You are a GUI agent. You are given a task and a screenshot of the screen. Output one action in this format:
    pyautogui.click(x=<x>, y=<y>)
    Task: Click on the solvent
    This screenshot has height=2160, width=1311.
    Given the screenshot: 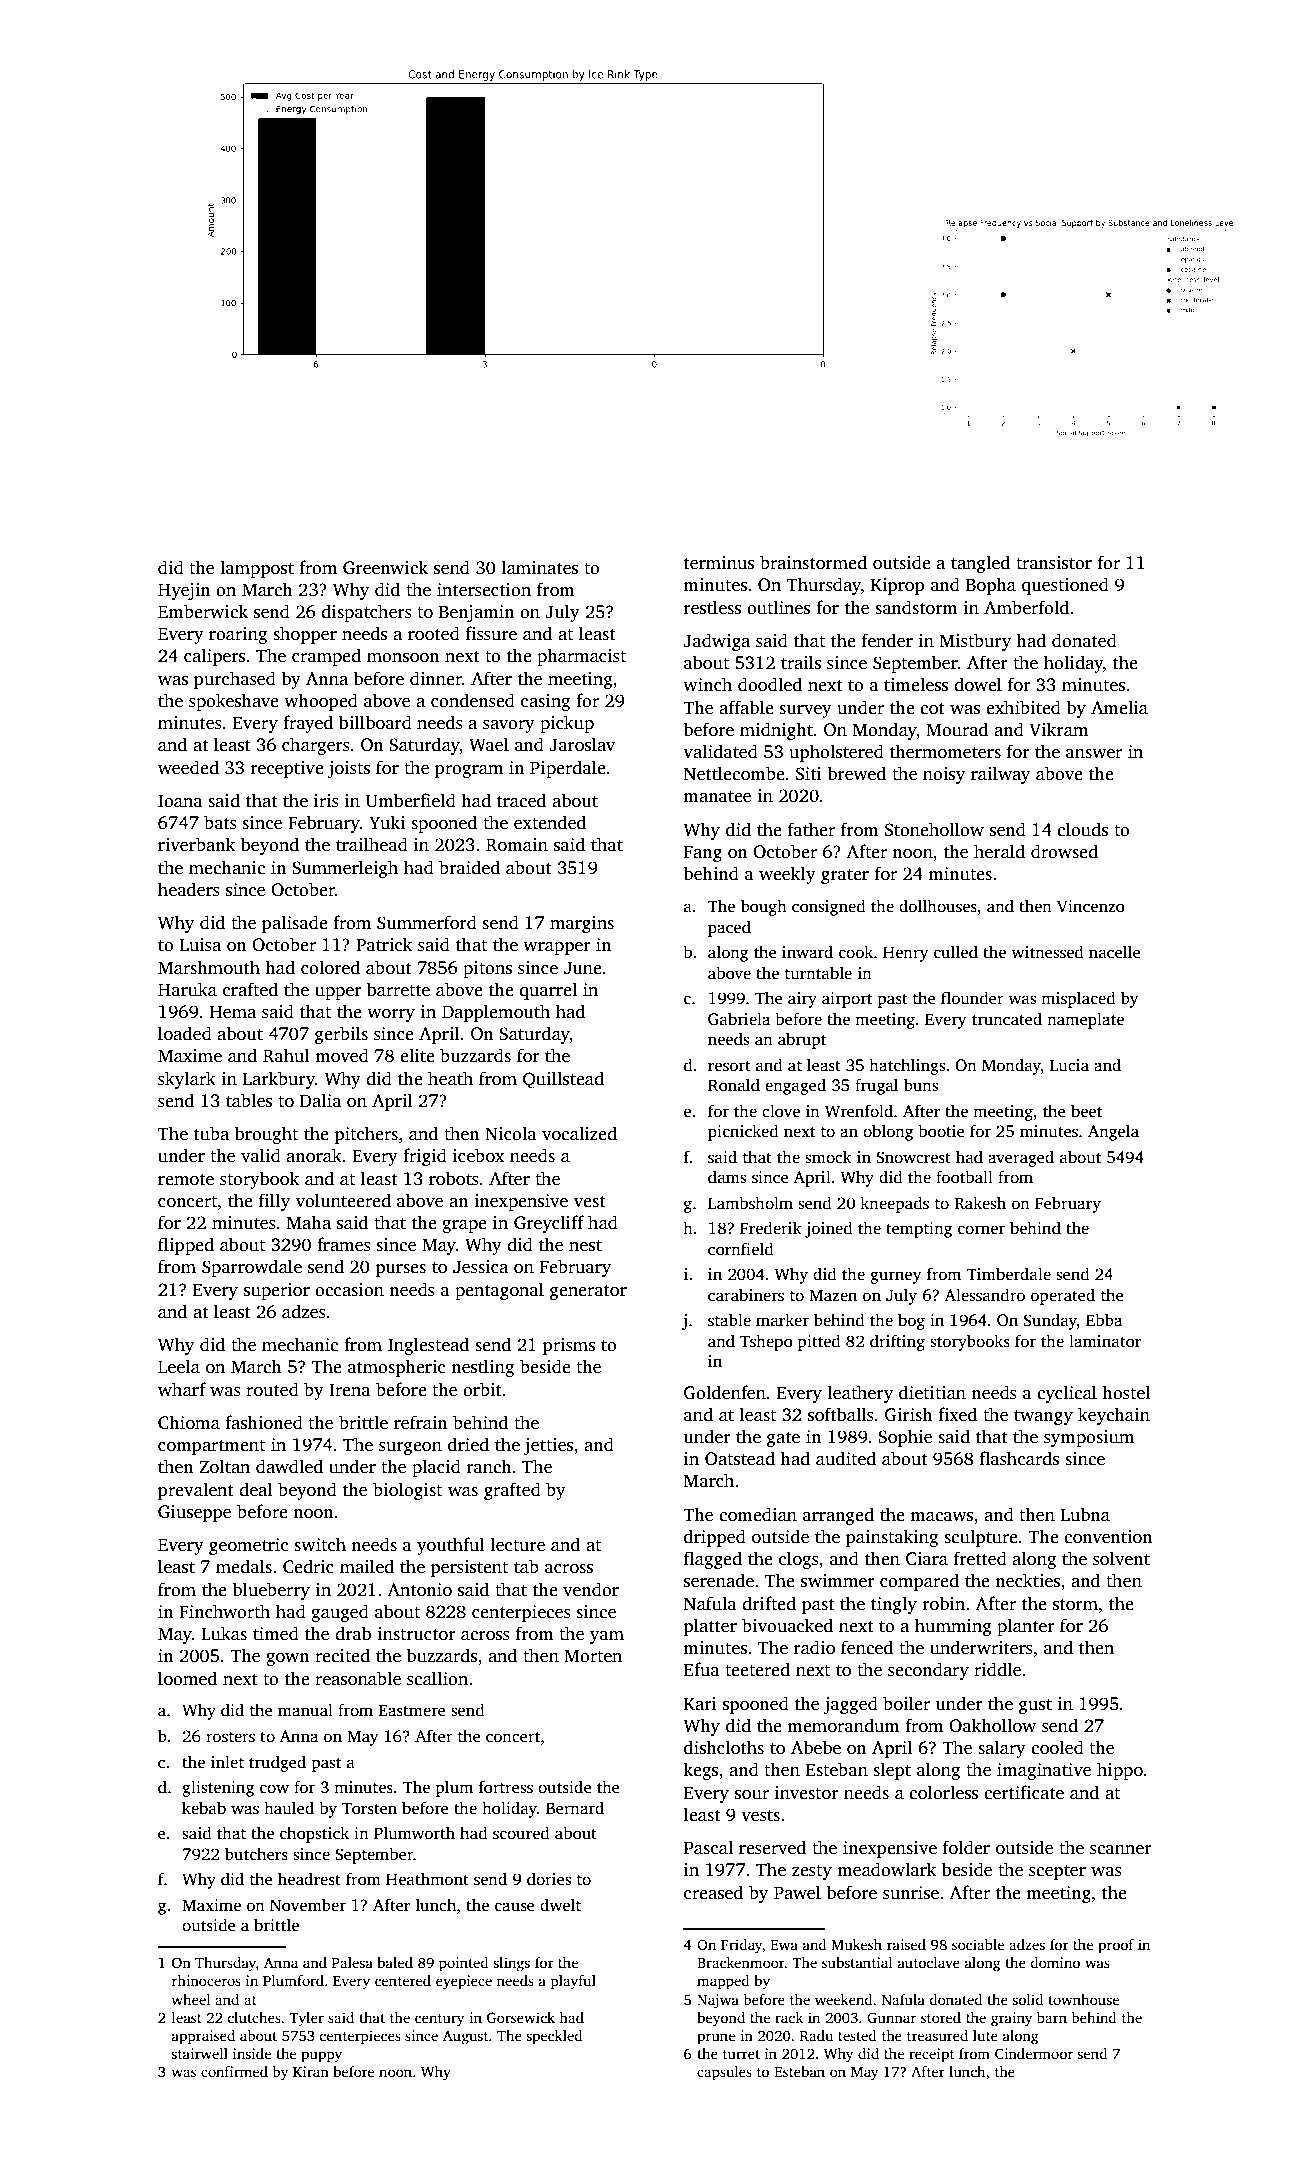 What is the action you would take?
    pyautogui.click(x=1121, y=1558)
